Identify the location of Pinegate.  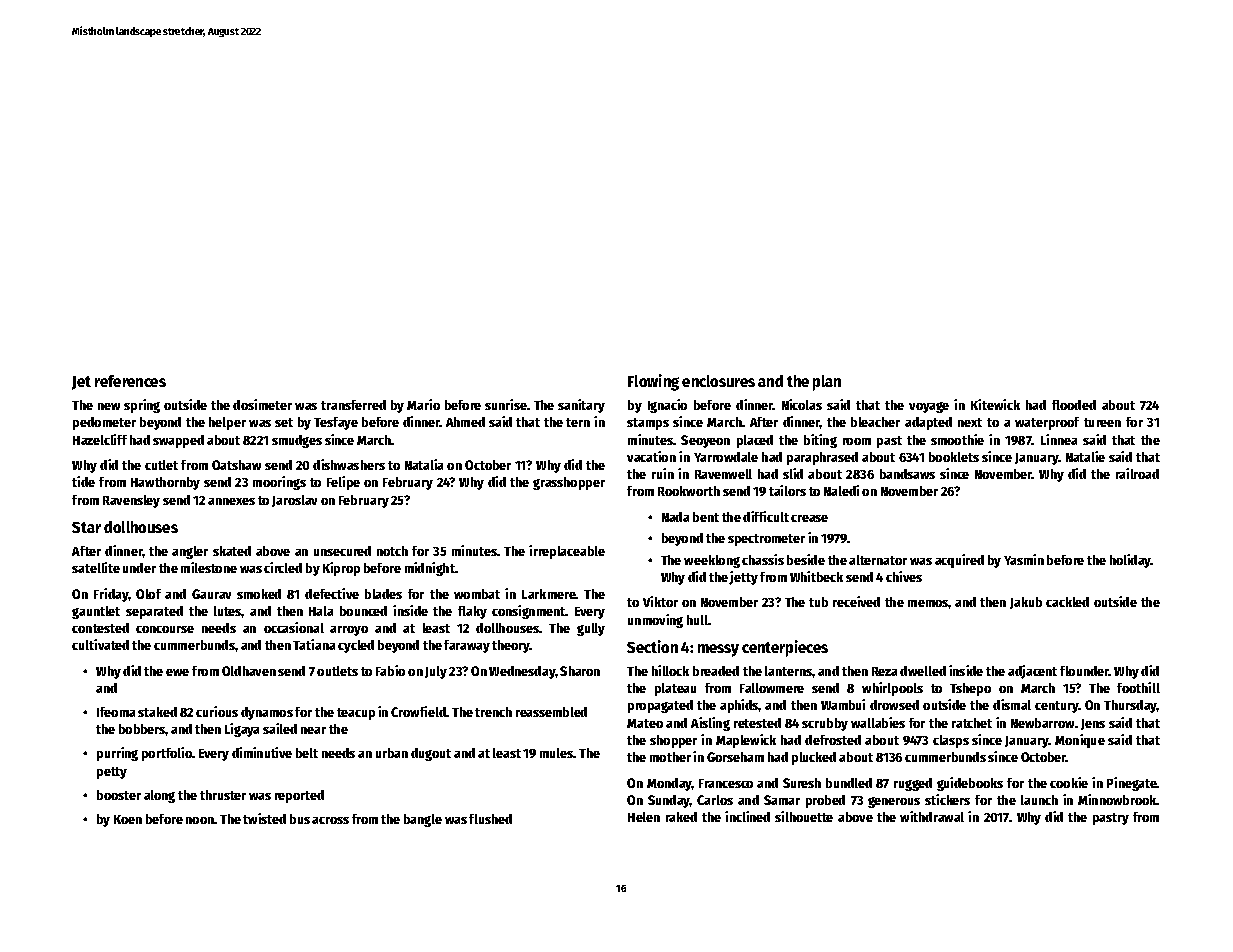
(1132, 784).
